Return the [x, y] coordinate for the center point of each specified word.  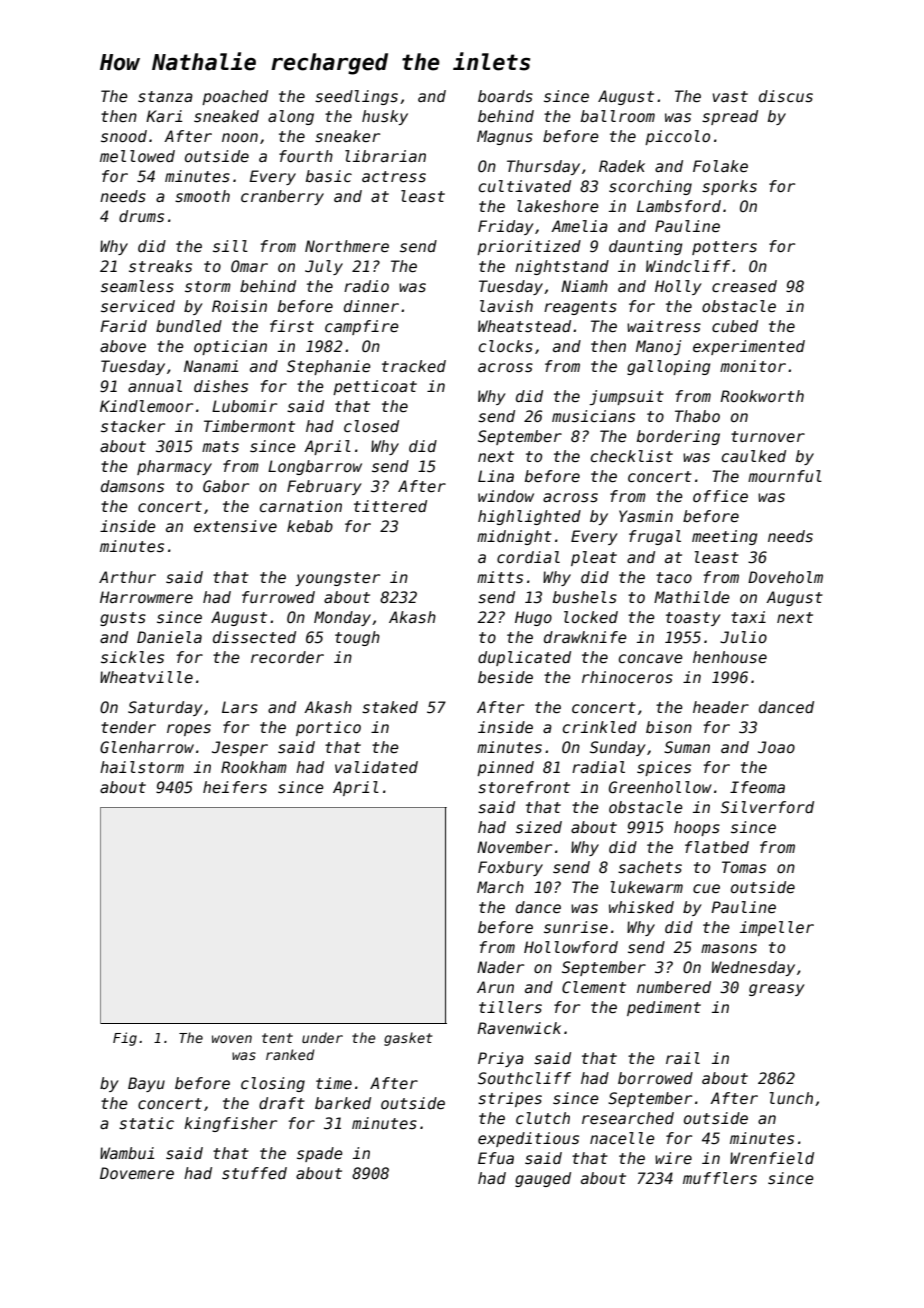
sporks [729, 187]
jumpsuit [626, 397]
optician [230, 347]
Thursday [543, 167]
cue [706, 888]
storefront [524, 787]
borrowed [655, 1078]
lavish [506, 306]
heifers [235, 787]
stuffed [254, 1173]
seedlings [356, 97]
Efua [496, 1158]
